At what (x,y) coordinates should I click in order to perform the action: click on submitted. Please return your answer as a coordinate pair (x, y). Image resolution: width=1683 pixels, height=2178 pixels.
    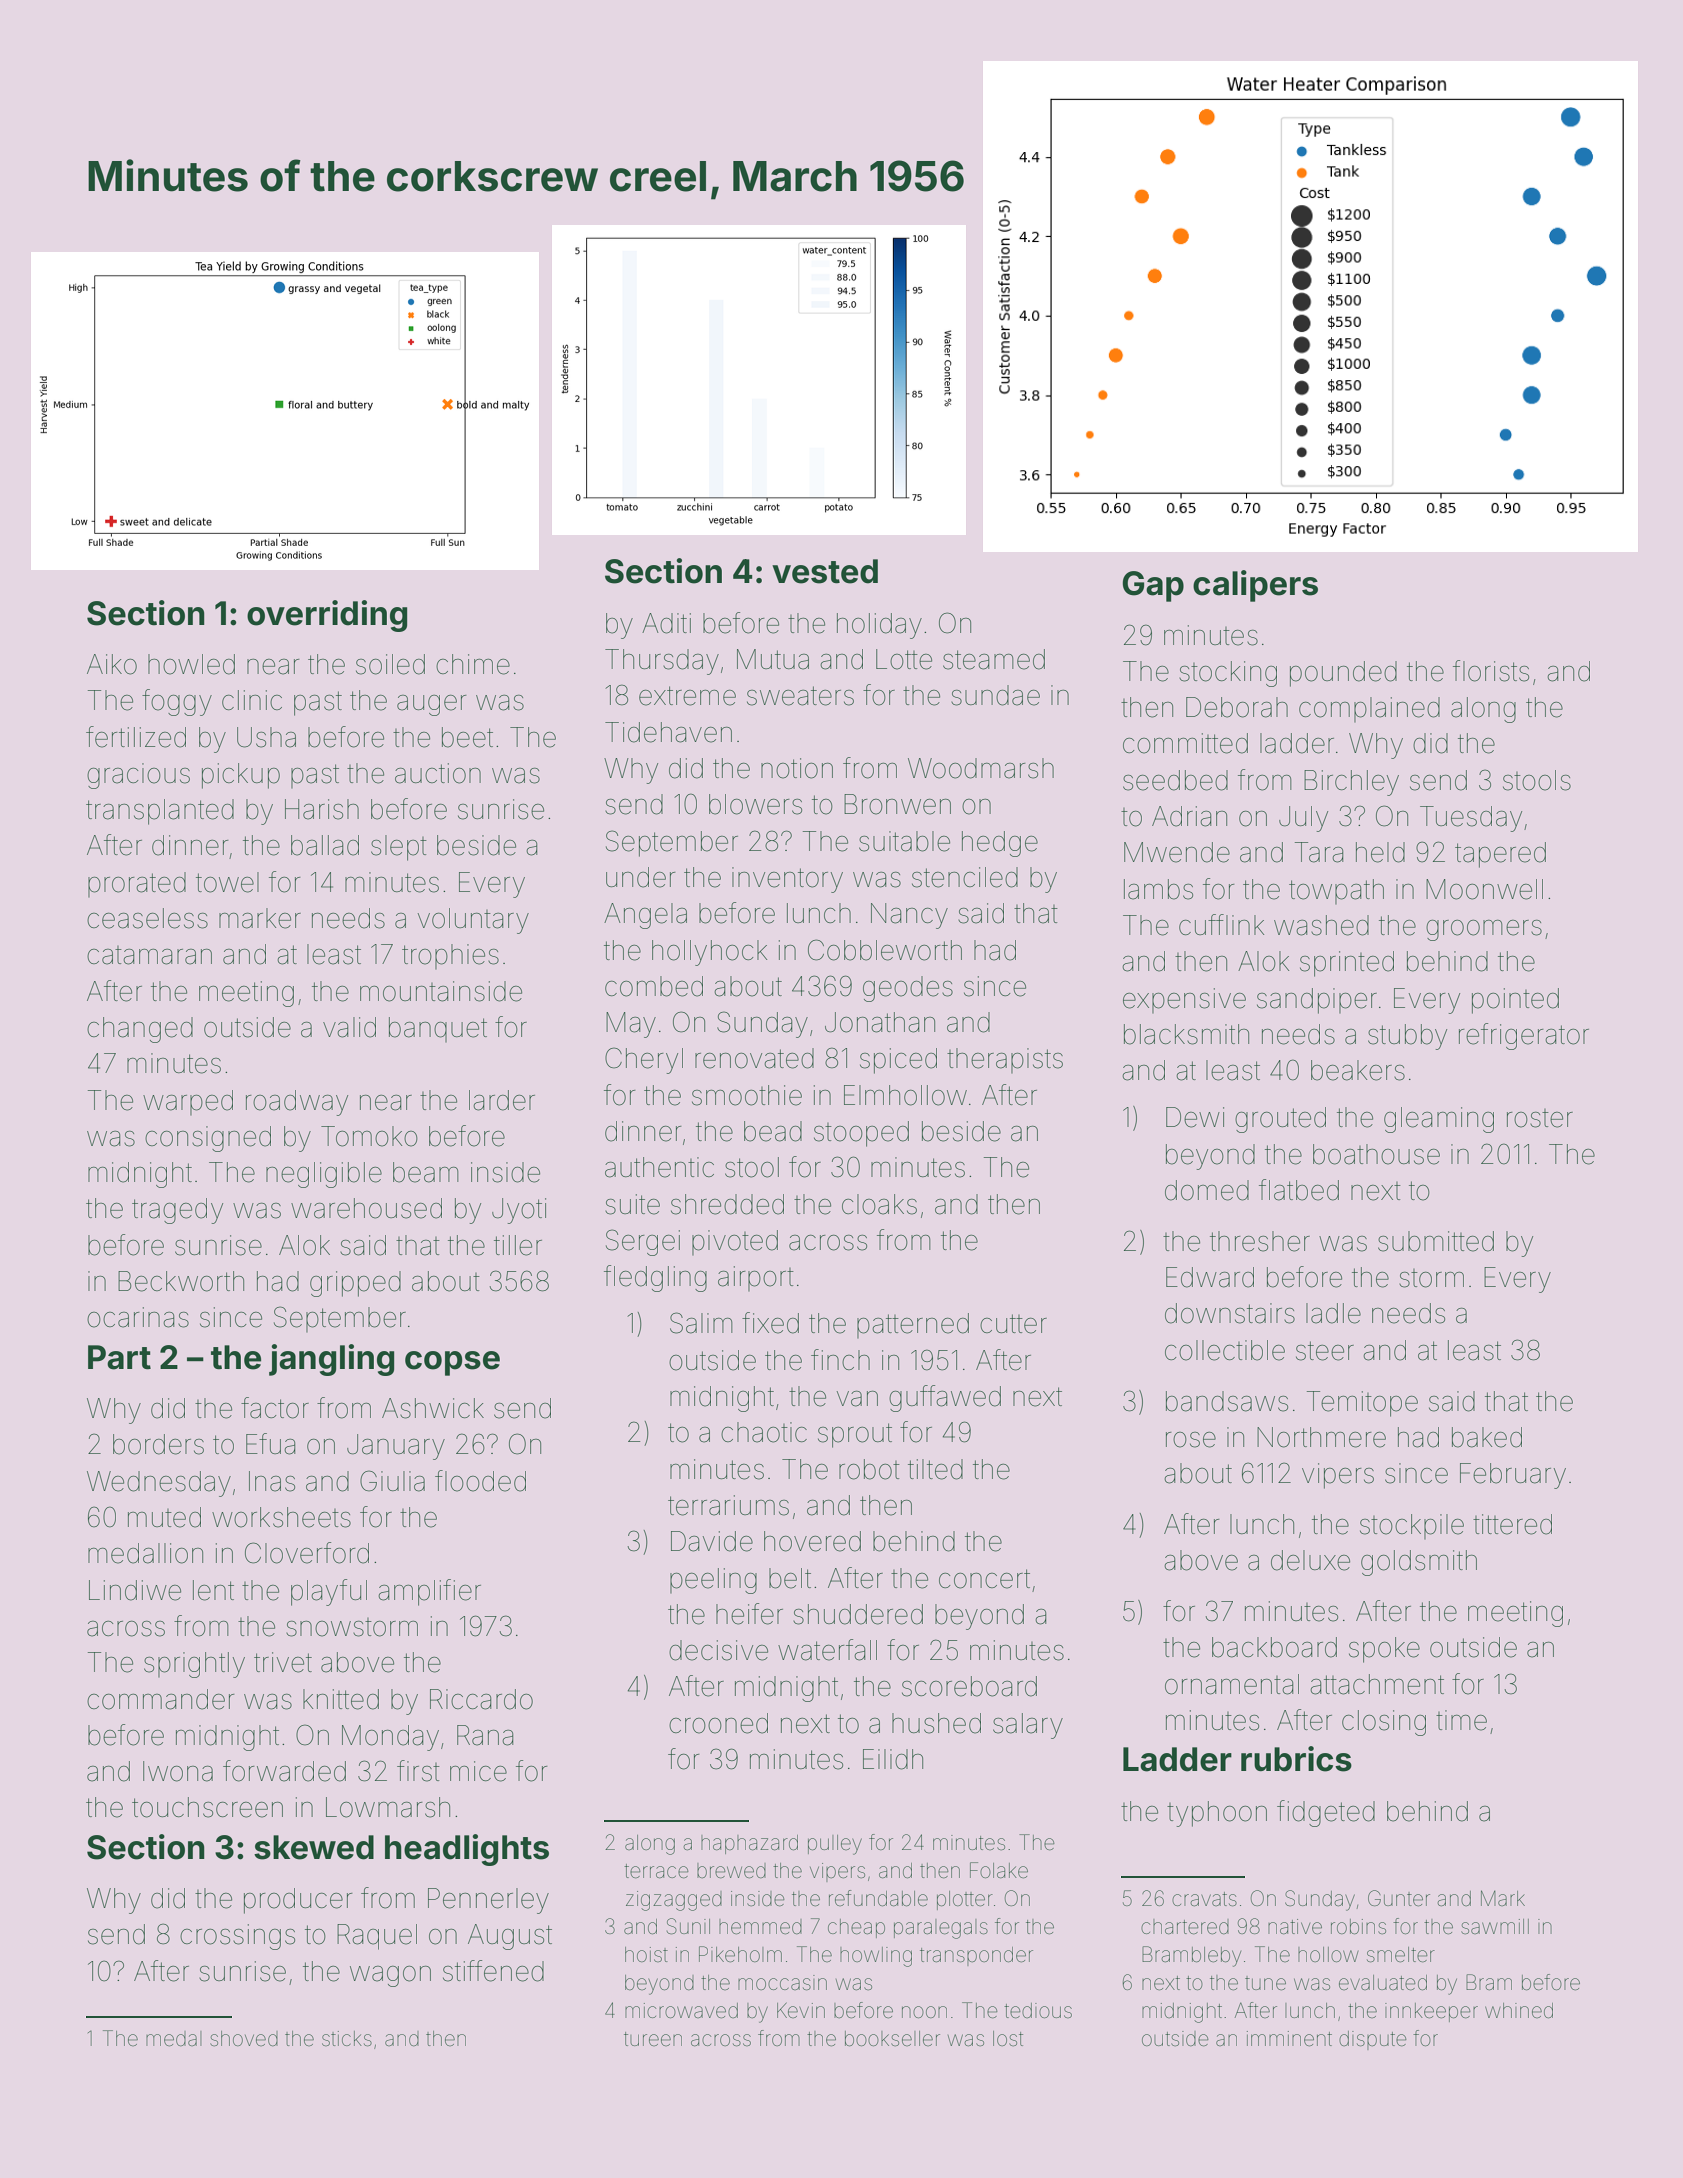
    Looking at the image, I should click on (1436, 1241).
